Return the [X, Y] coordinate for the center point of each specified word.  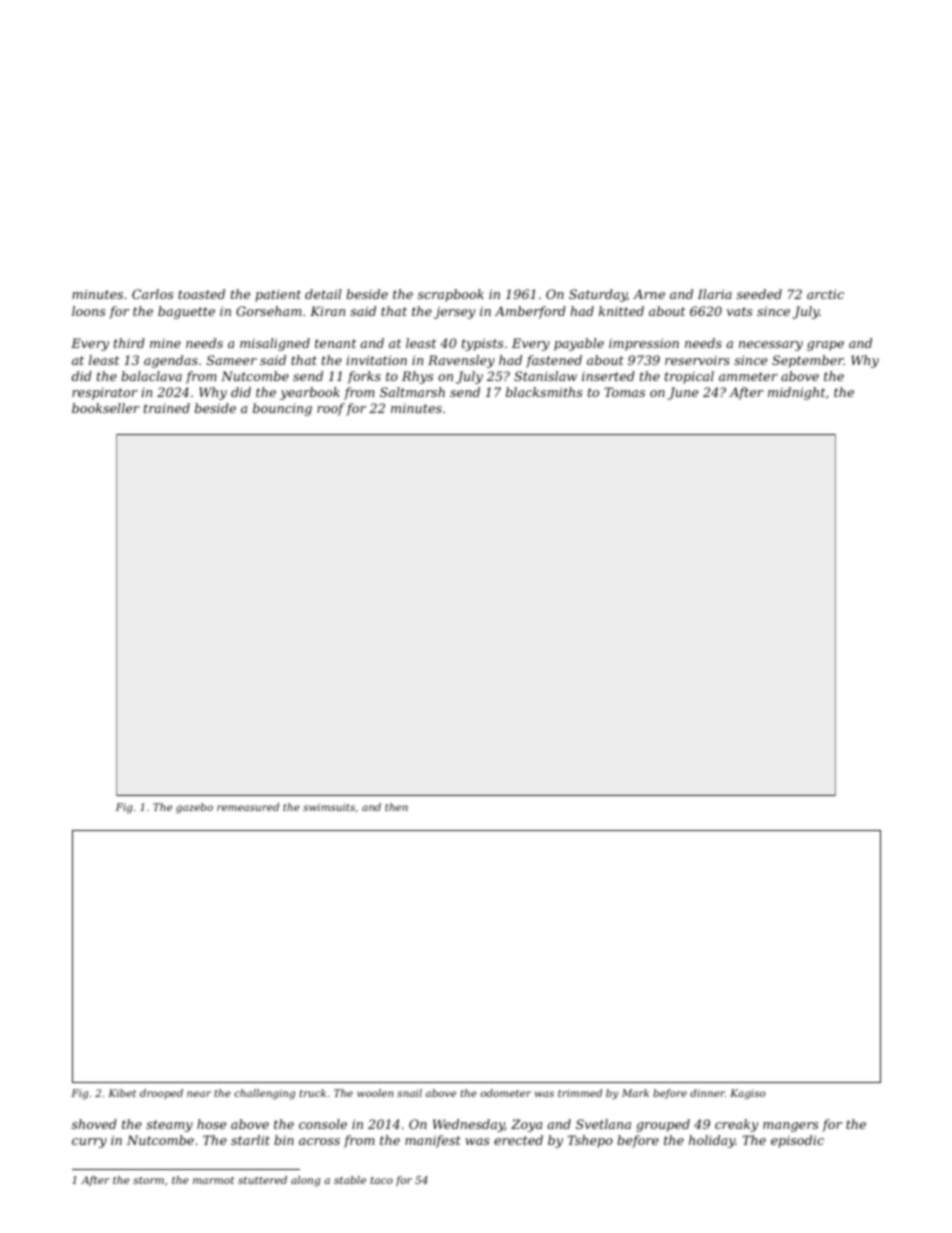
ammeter [748, 376]
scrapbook [451, 295]
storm [148, 1180]
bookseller [106, 408]
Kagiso [748, 1094]
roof [331, 409]
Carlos [152, 294]
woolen [375, 1093]
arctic [825, 294]
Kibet [122, 1093]
